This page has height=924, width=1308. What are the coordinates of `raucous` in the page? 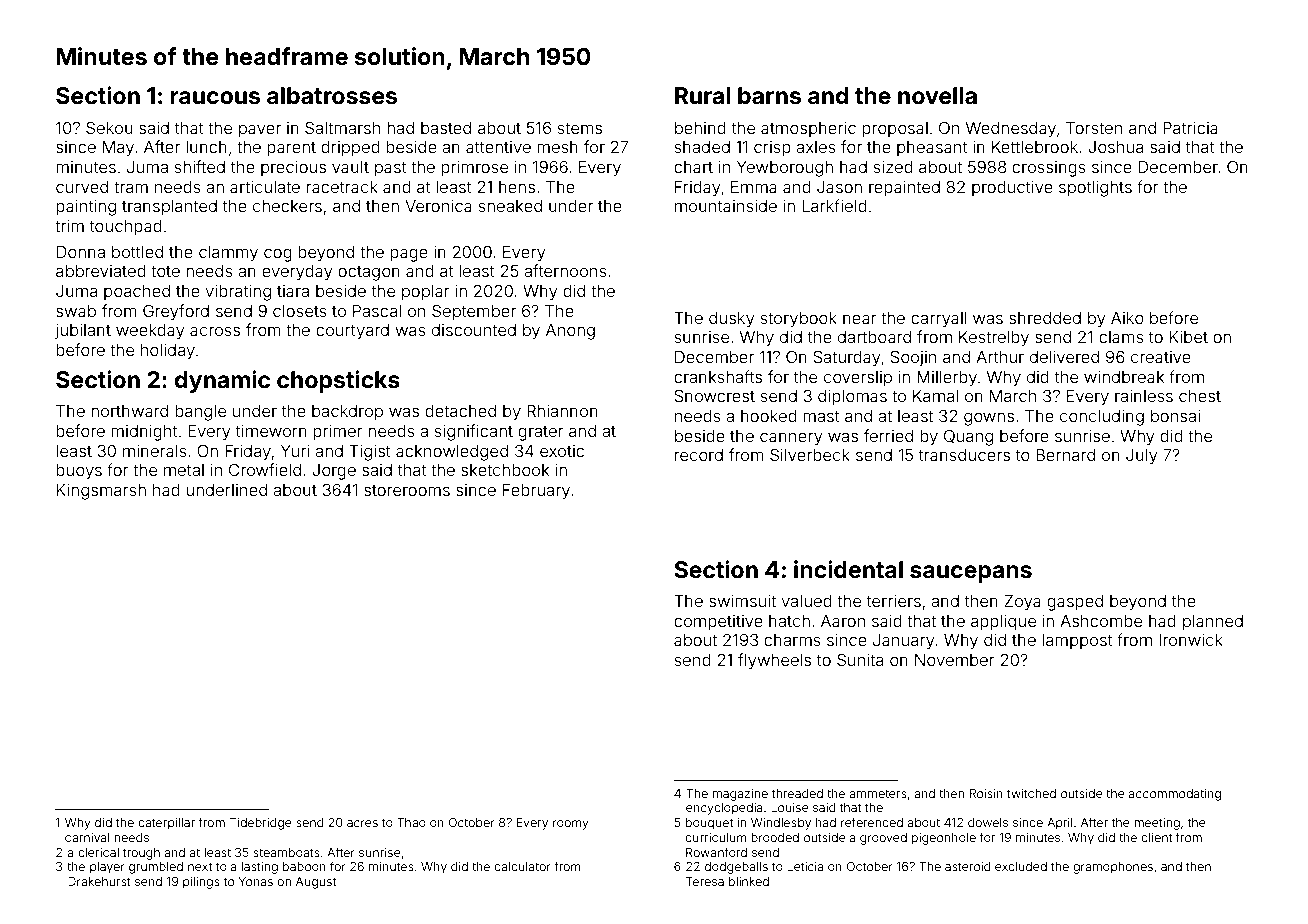 It's located at (215, 98).
